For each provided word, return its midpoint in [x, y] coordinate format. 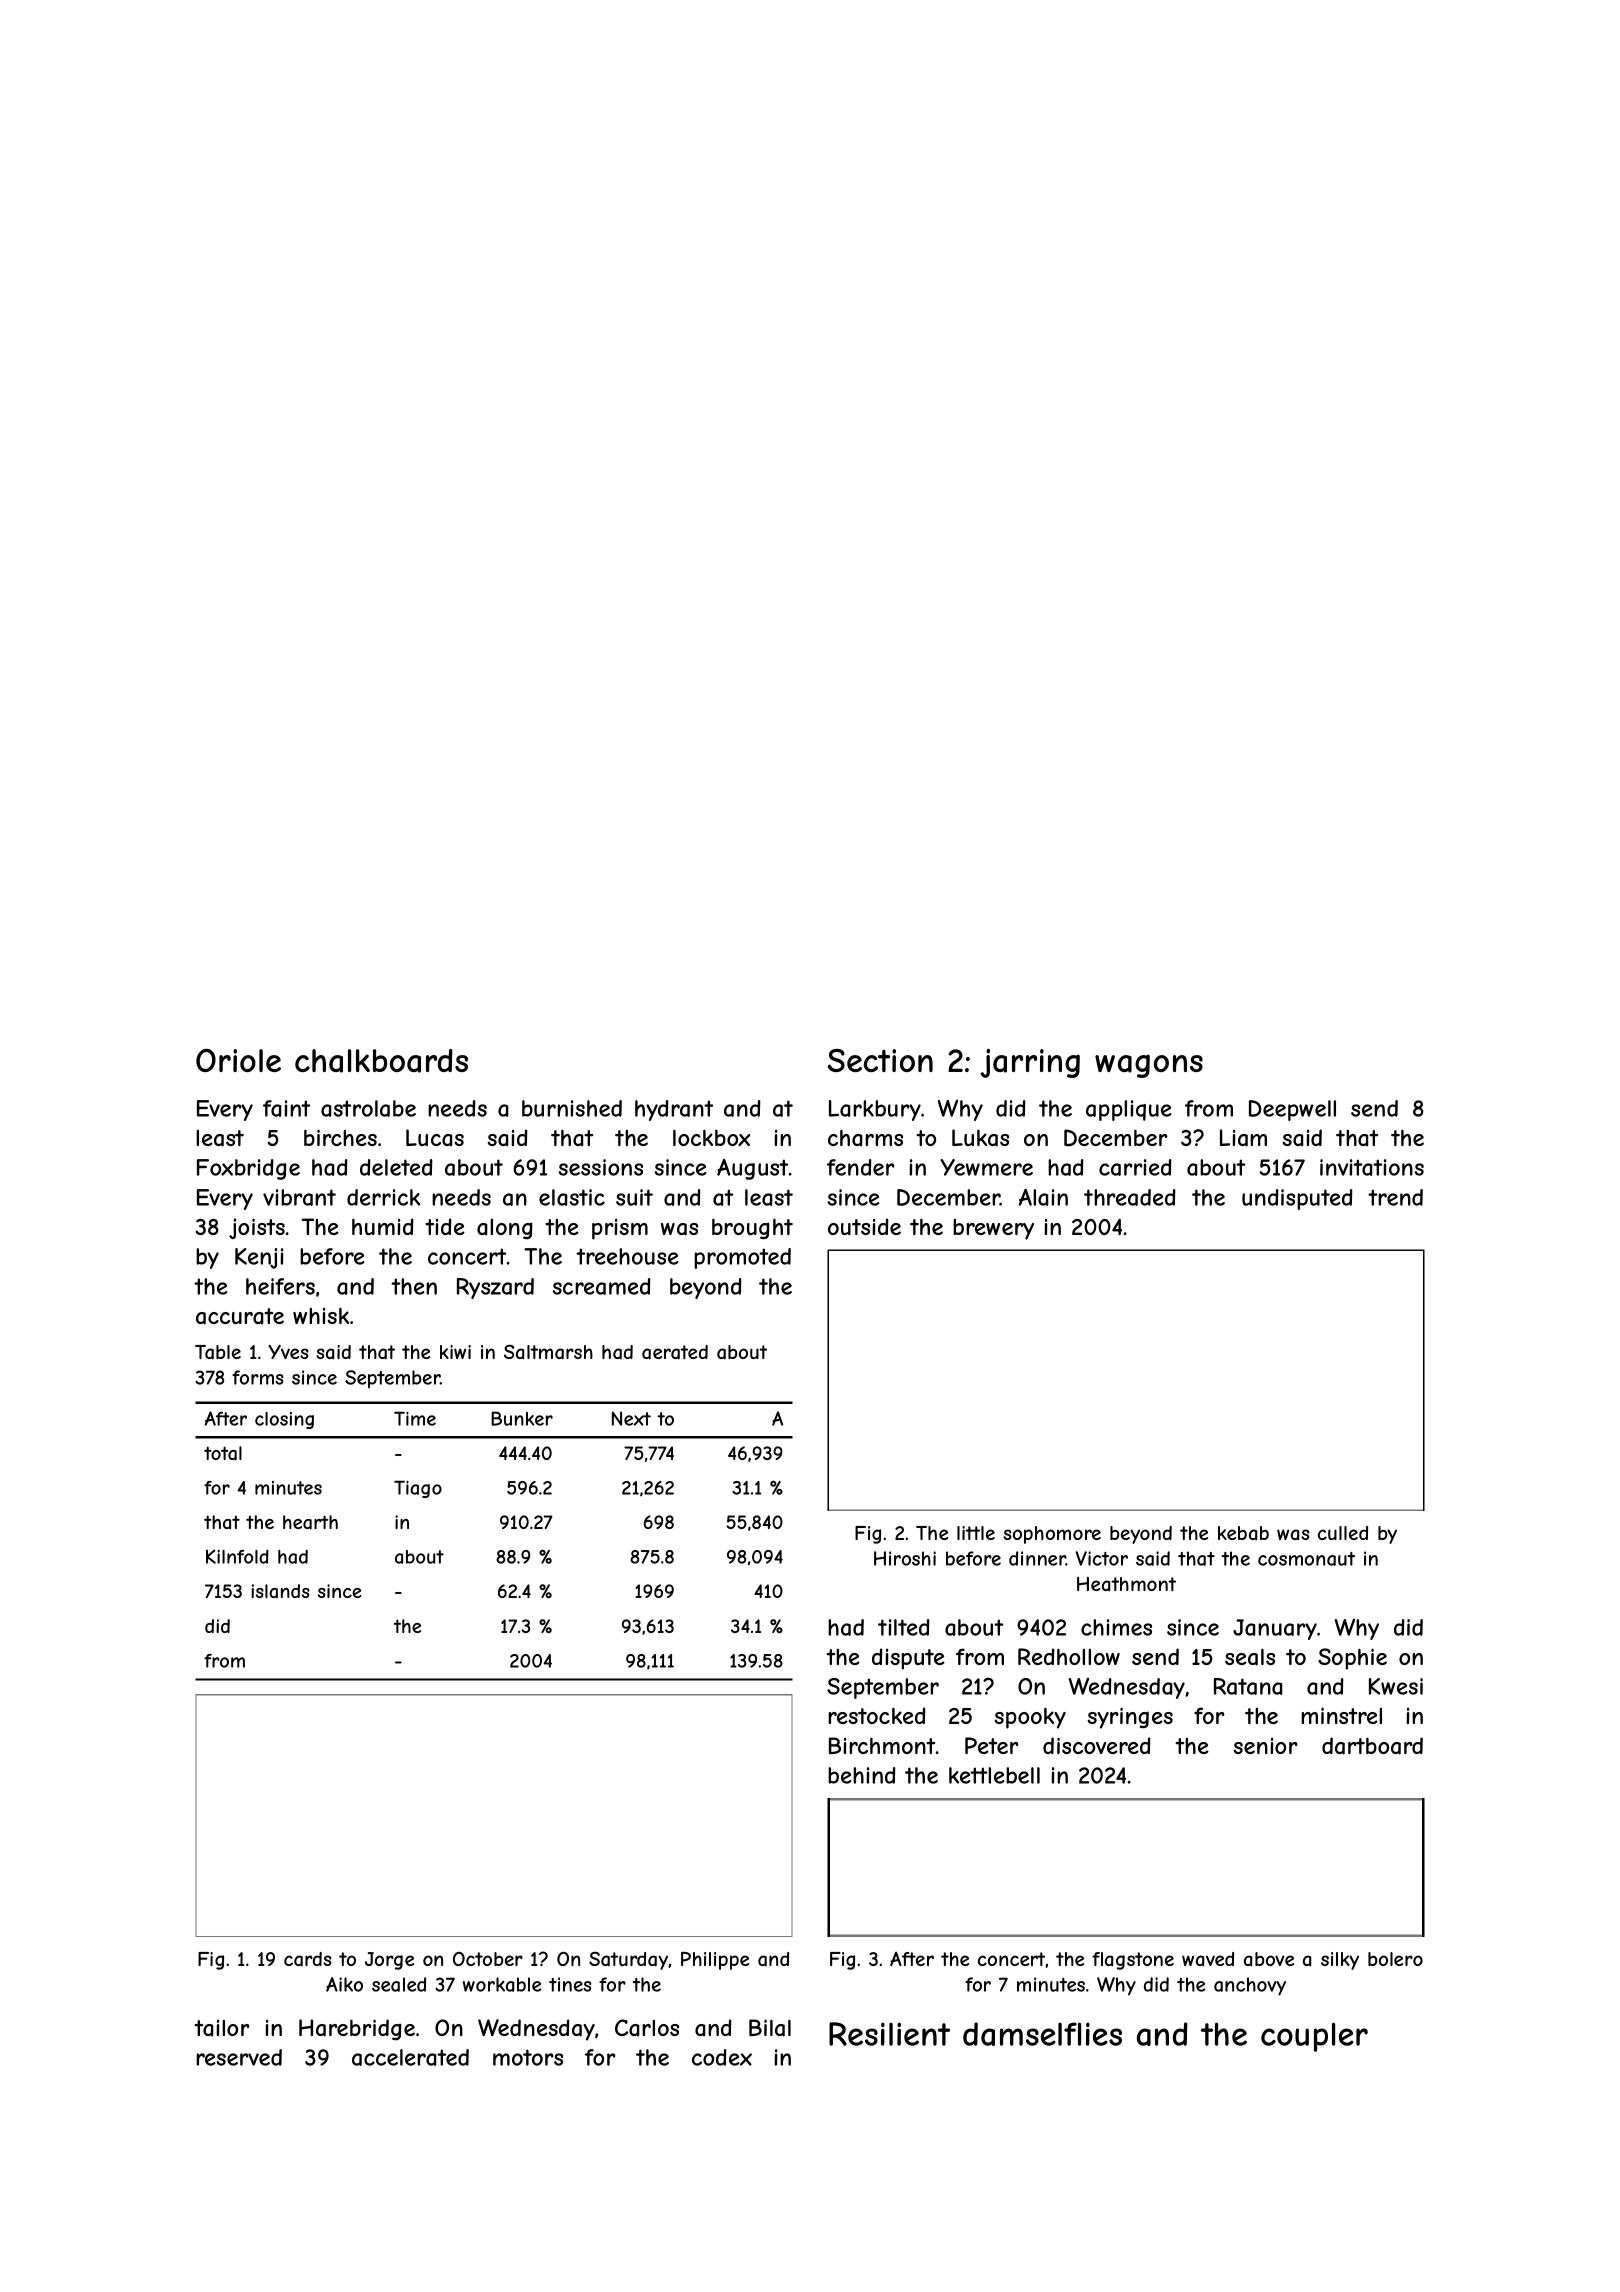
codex [722, 2057]
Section [880, 1060]
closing [284, 1420]
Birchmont [882, 1745]
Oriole [238, 1060]
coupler [1314, 2037]
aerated [675, 1352]
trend [1395, 1197]
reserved [239, 2057]
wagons [1149, 1066]
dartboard [1372, 1746]
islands [280, 1591]
